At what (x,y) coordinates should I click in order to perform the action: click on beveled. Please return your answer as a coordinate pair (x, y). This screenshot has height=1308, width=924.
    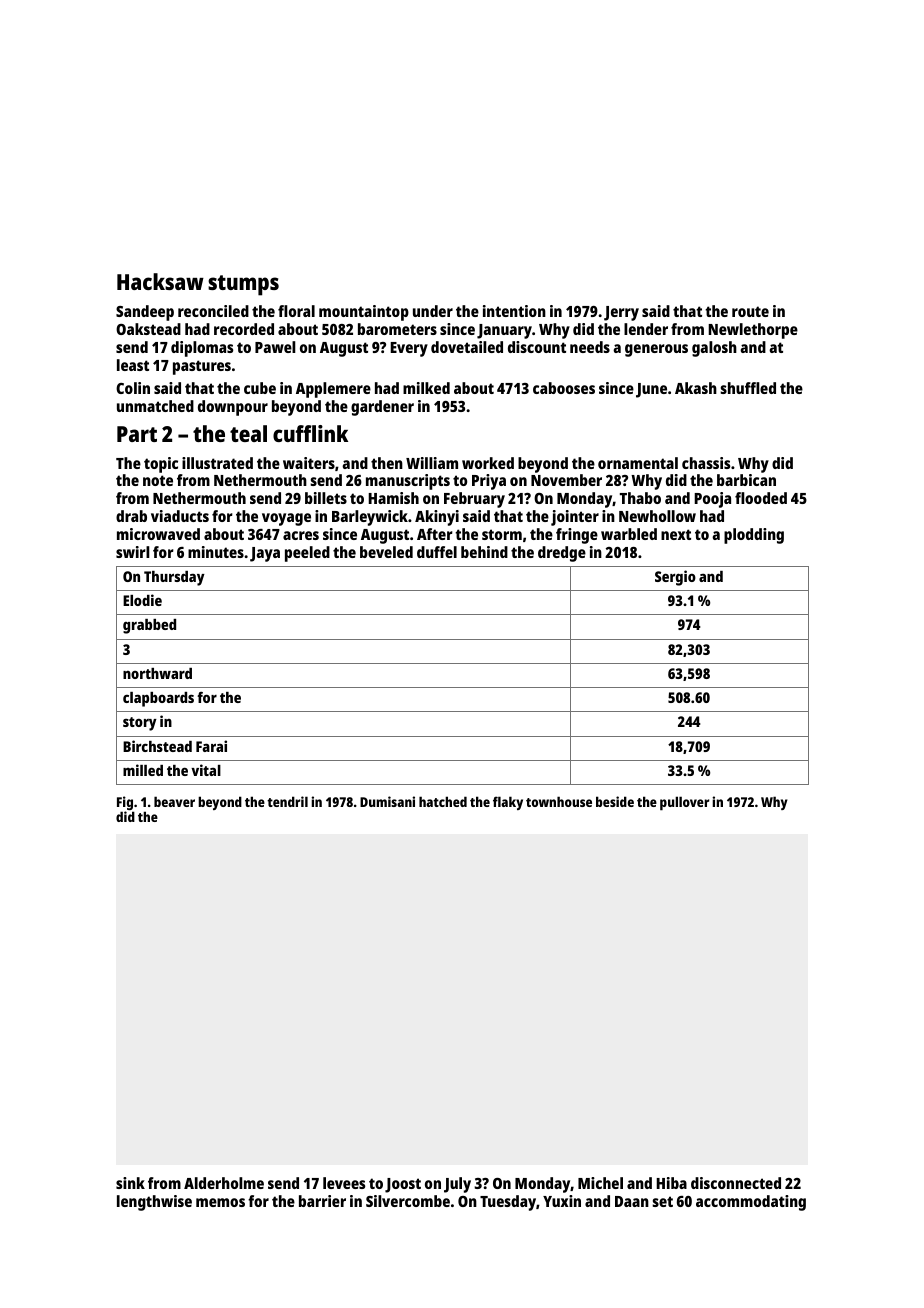
    Looking at the image, I should click on (386, 552).
